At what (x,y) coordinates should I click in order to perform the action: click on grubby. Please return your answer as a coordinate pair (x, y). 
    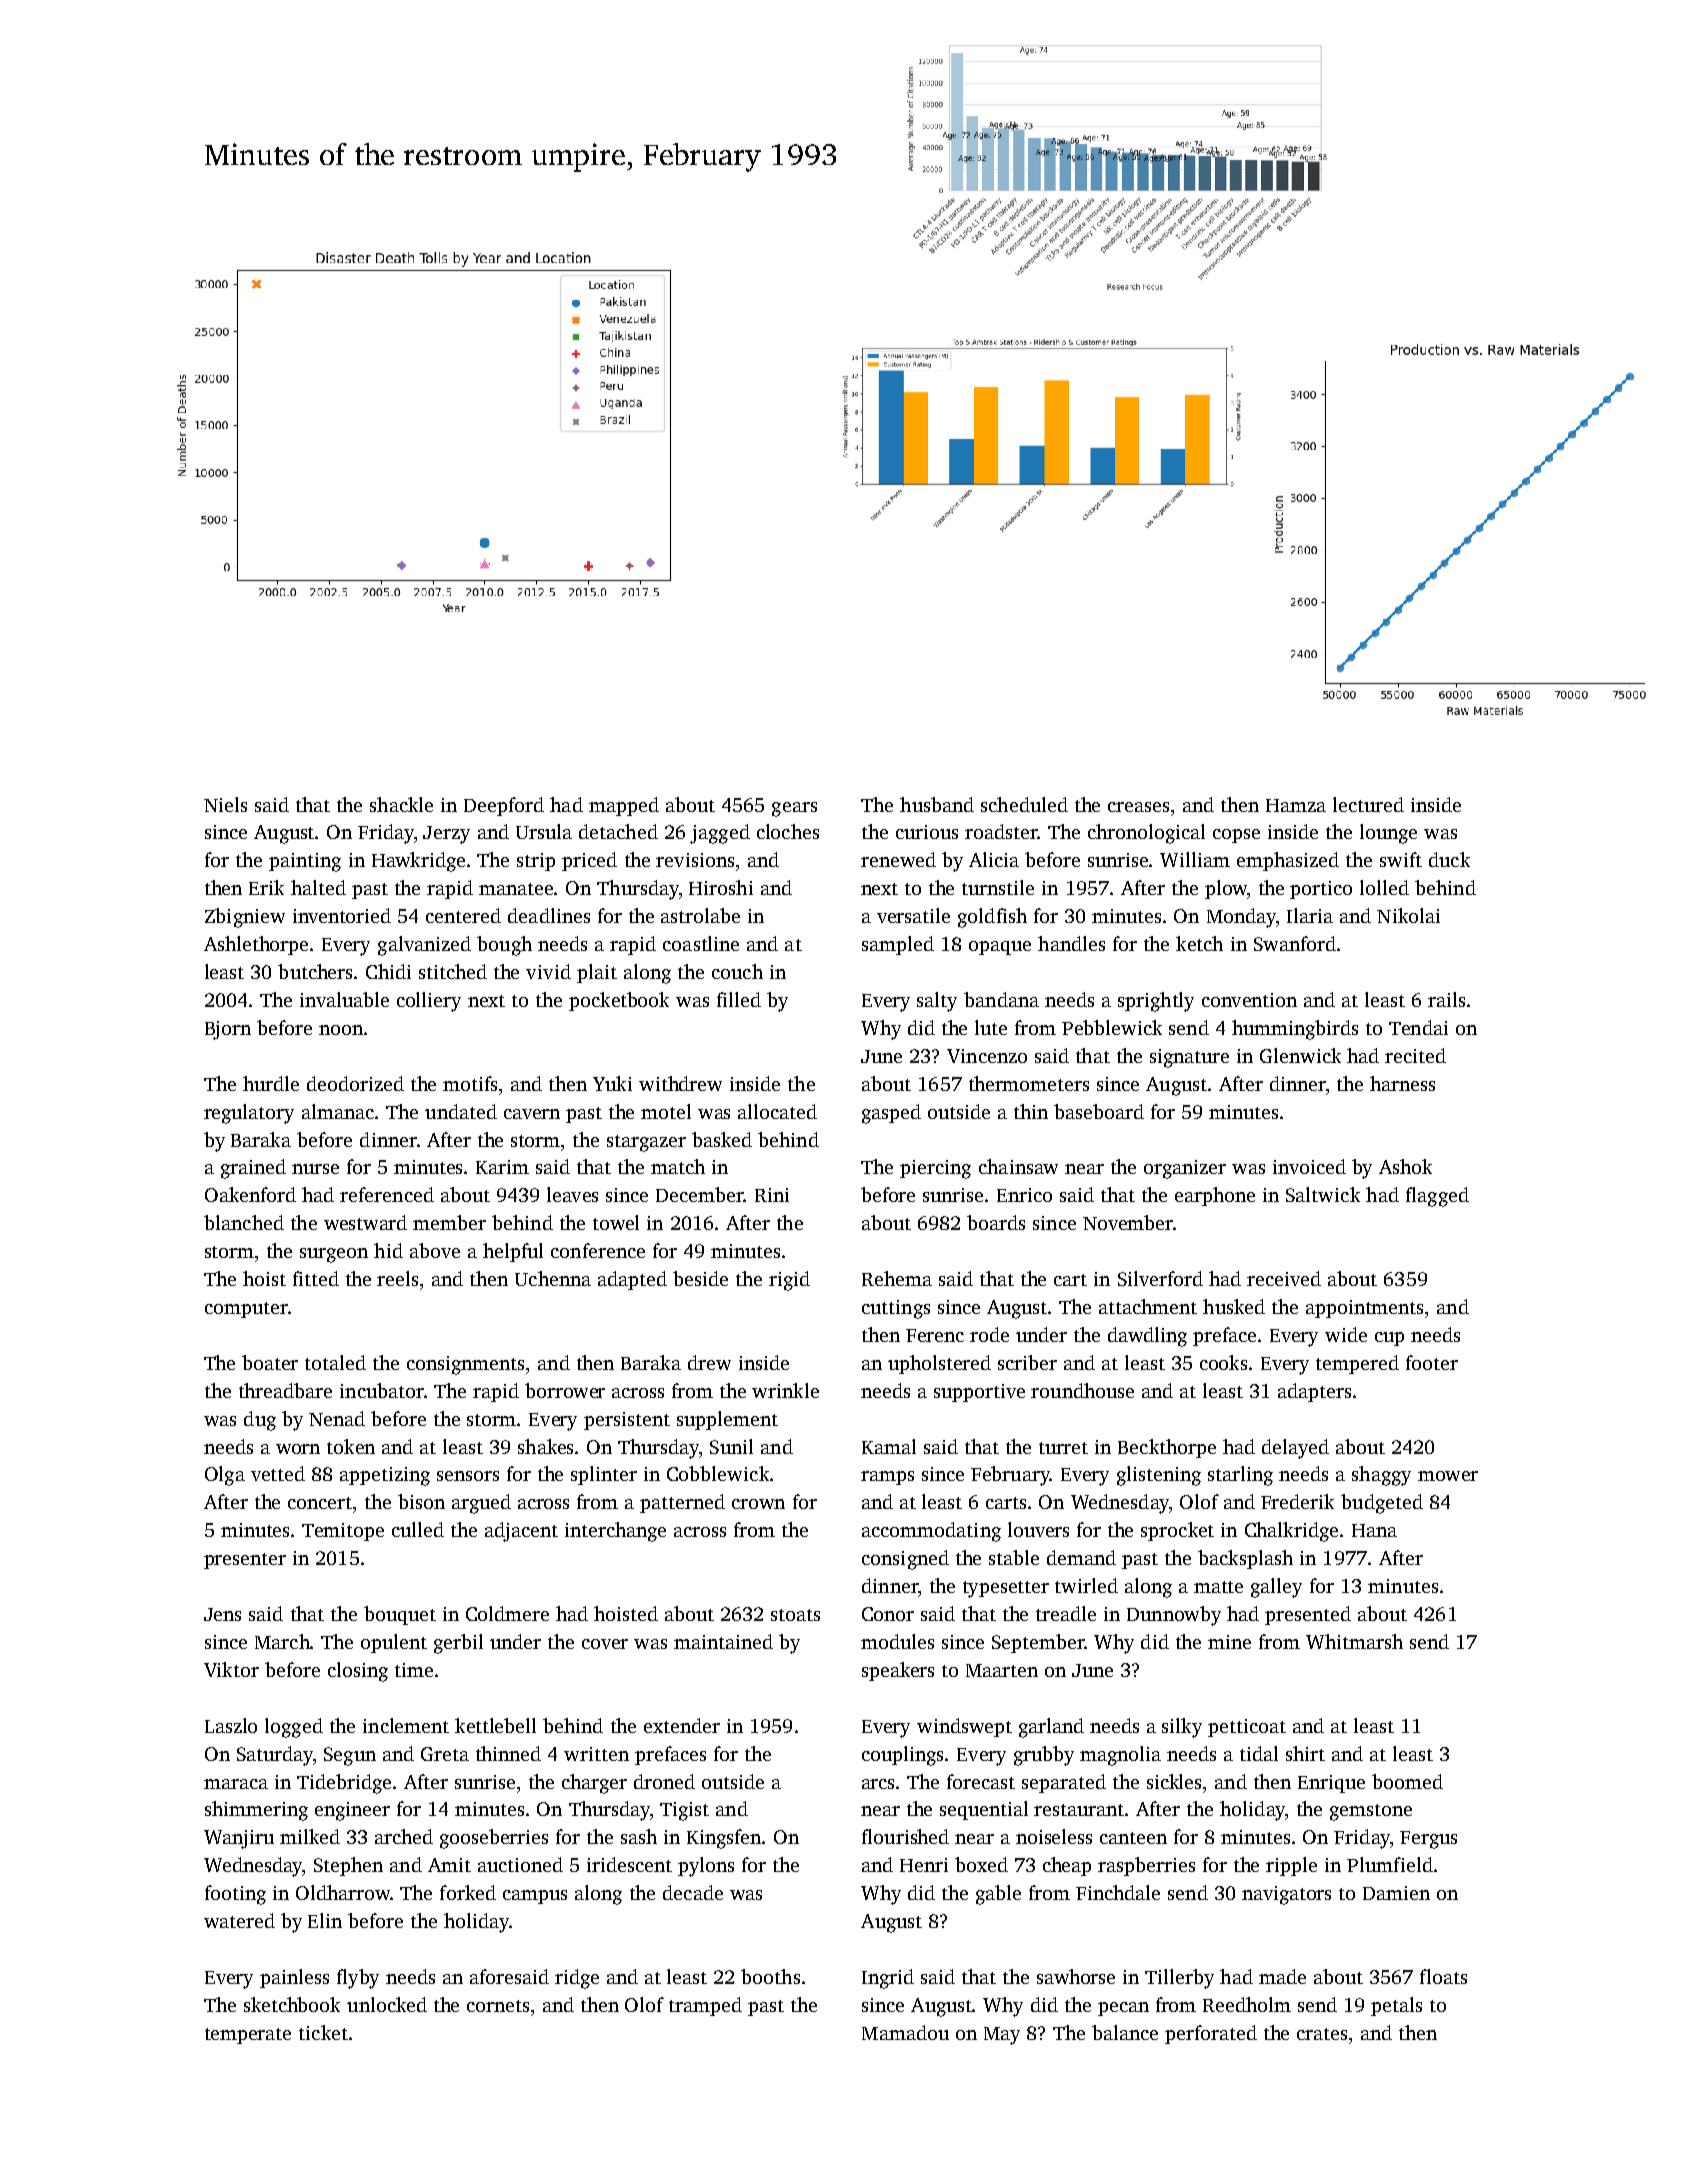
    Looking at the image, I should click on (1044, 1756).
